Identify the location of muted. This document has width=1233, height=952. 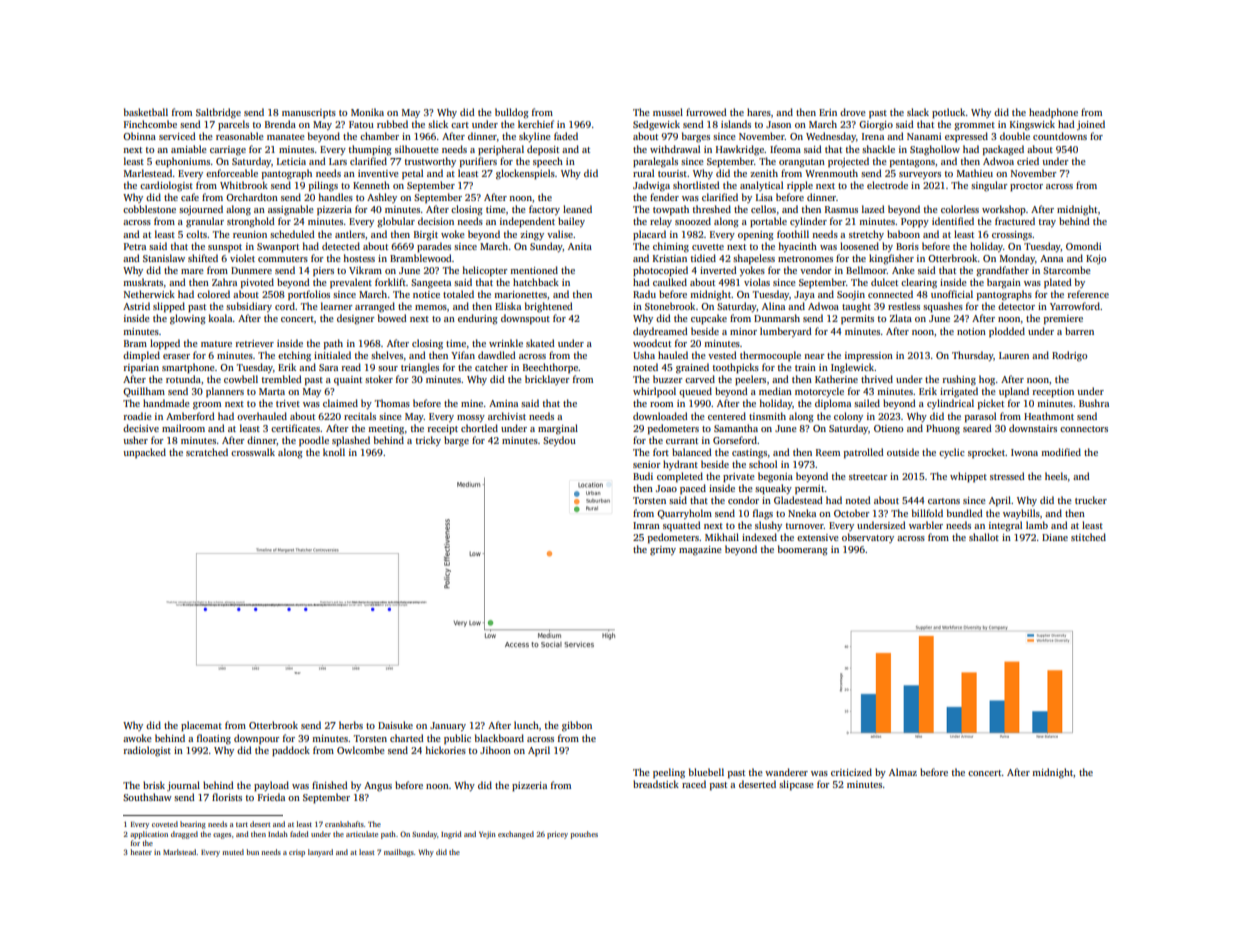
(233, 852).
